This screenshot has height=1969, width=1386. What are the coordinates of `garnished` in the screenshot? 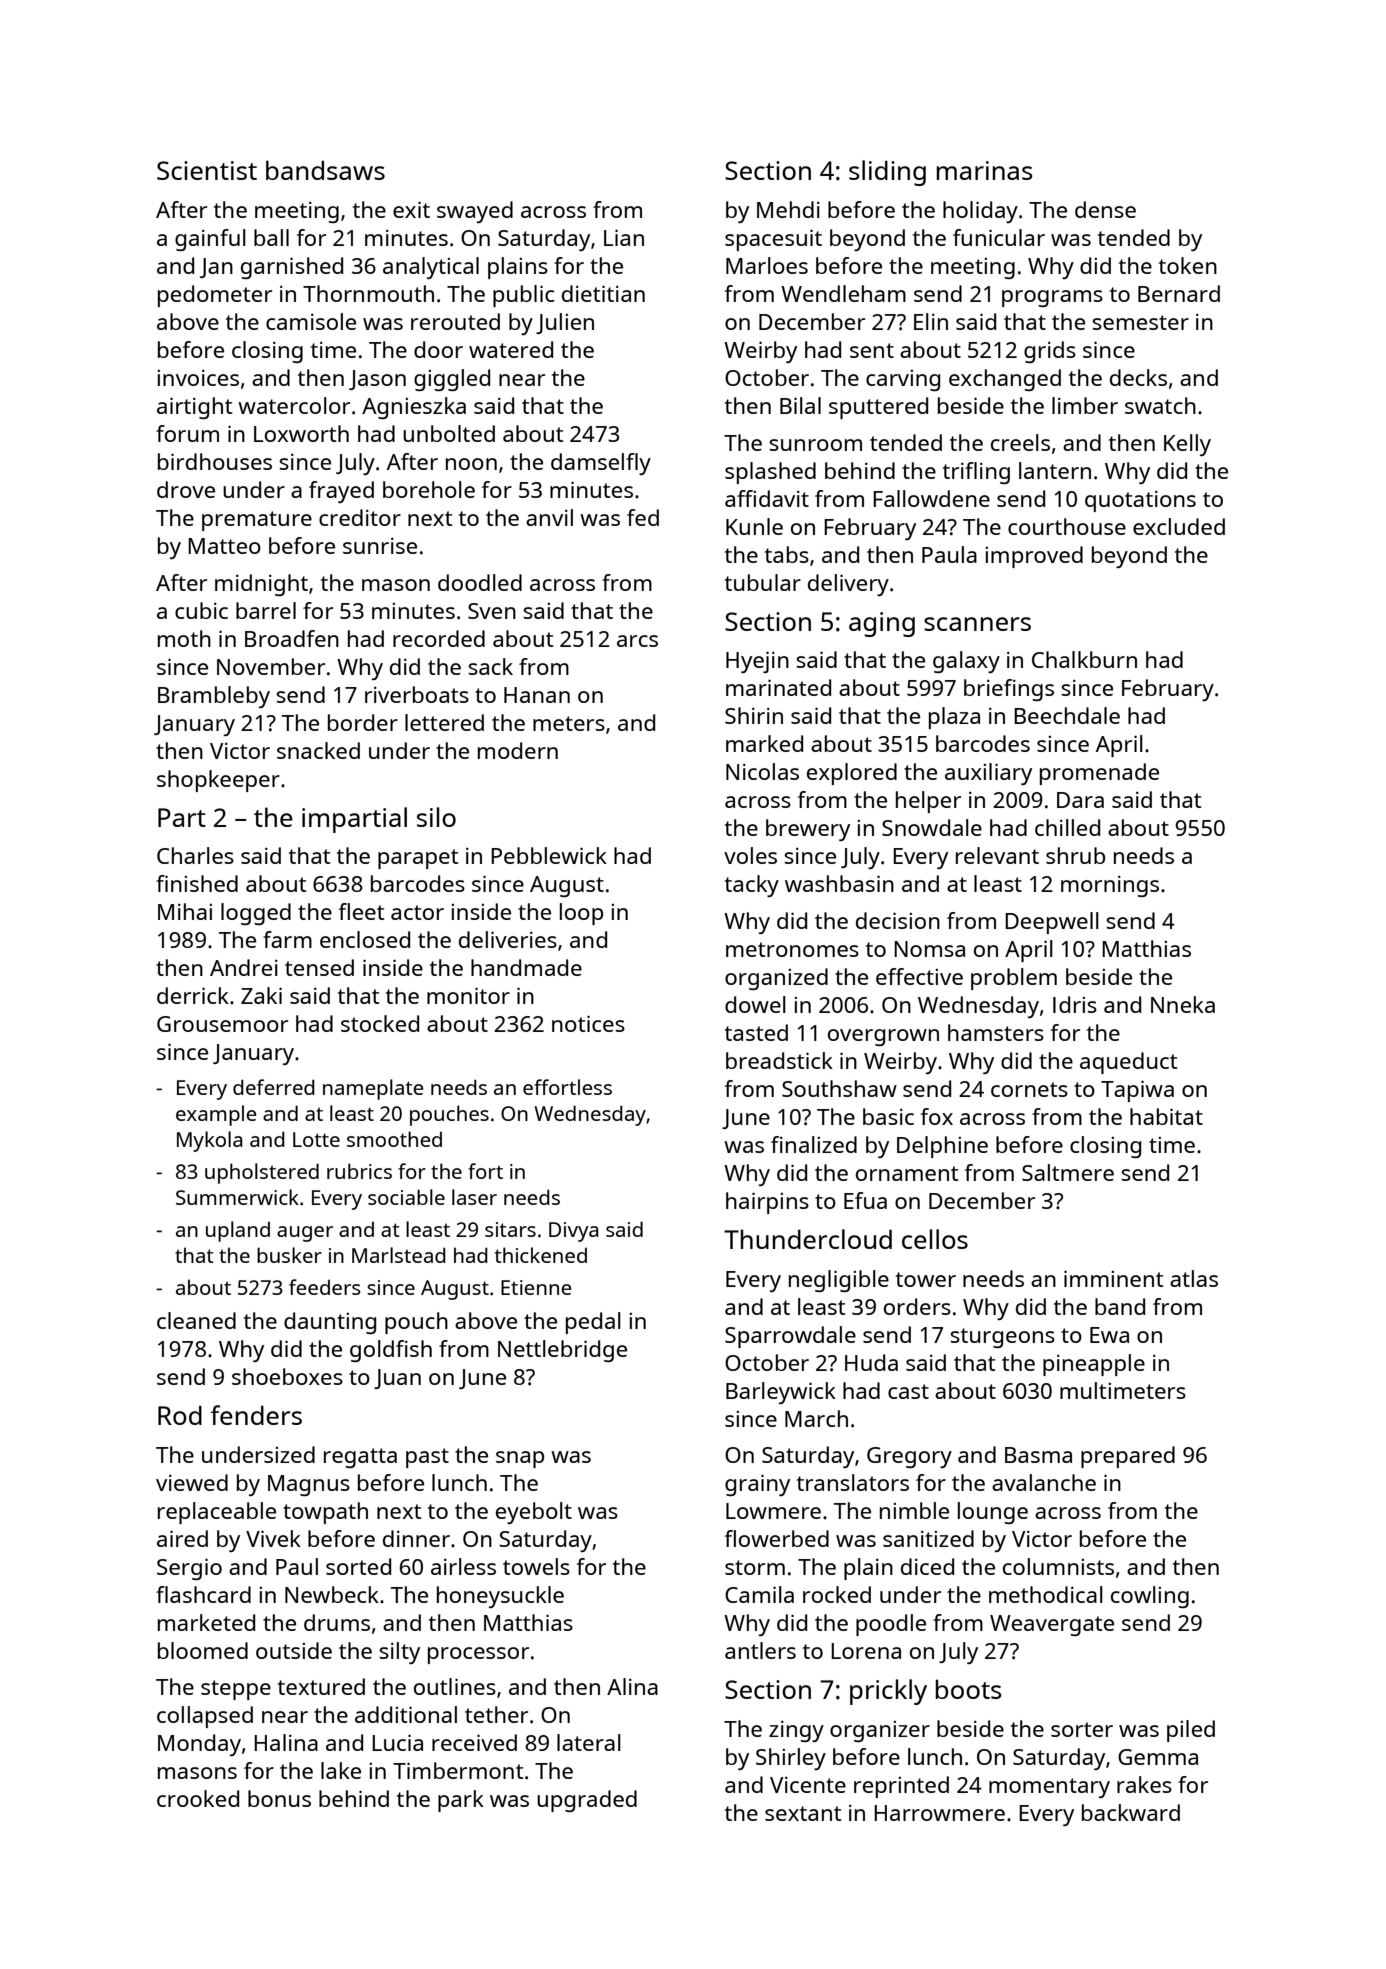 It's located at (292, 268).
